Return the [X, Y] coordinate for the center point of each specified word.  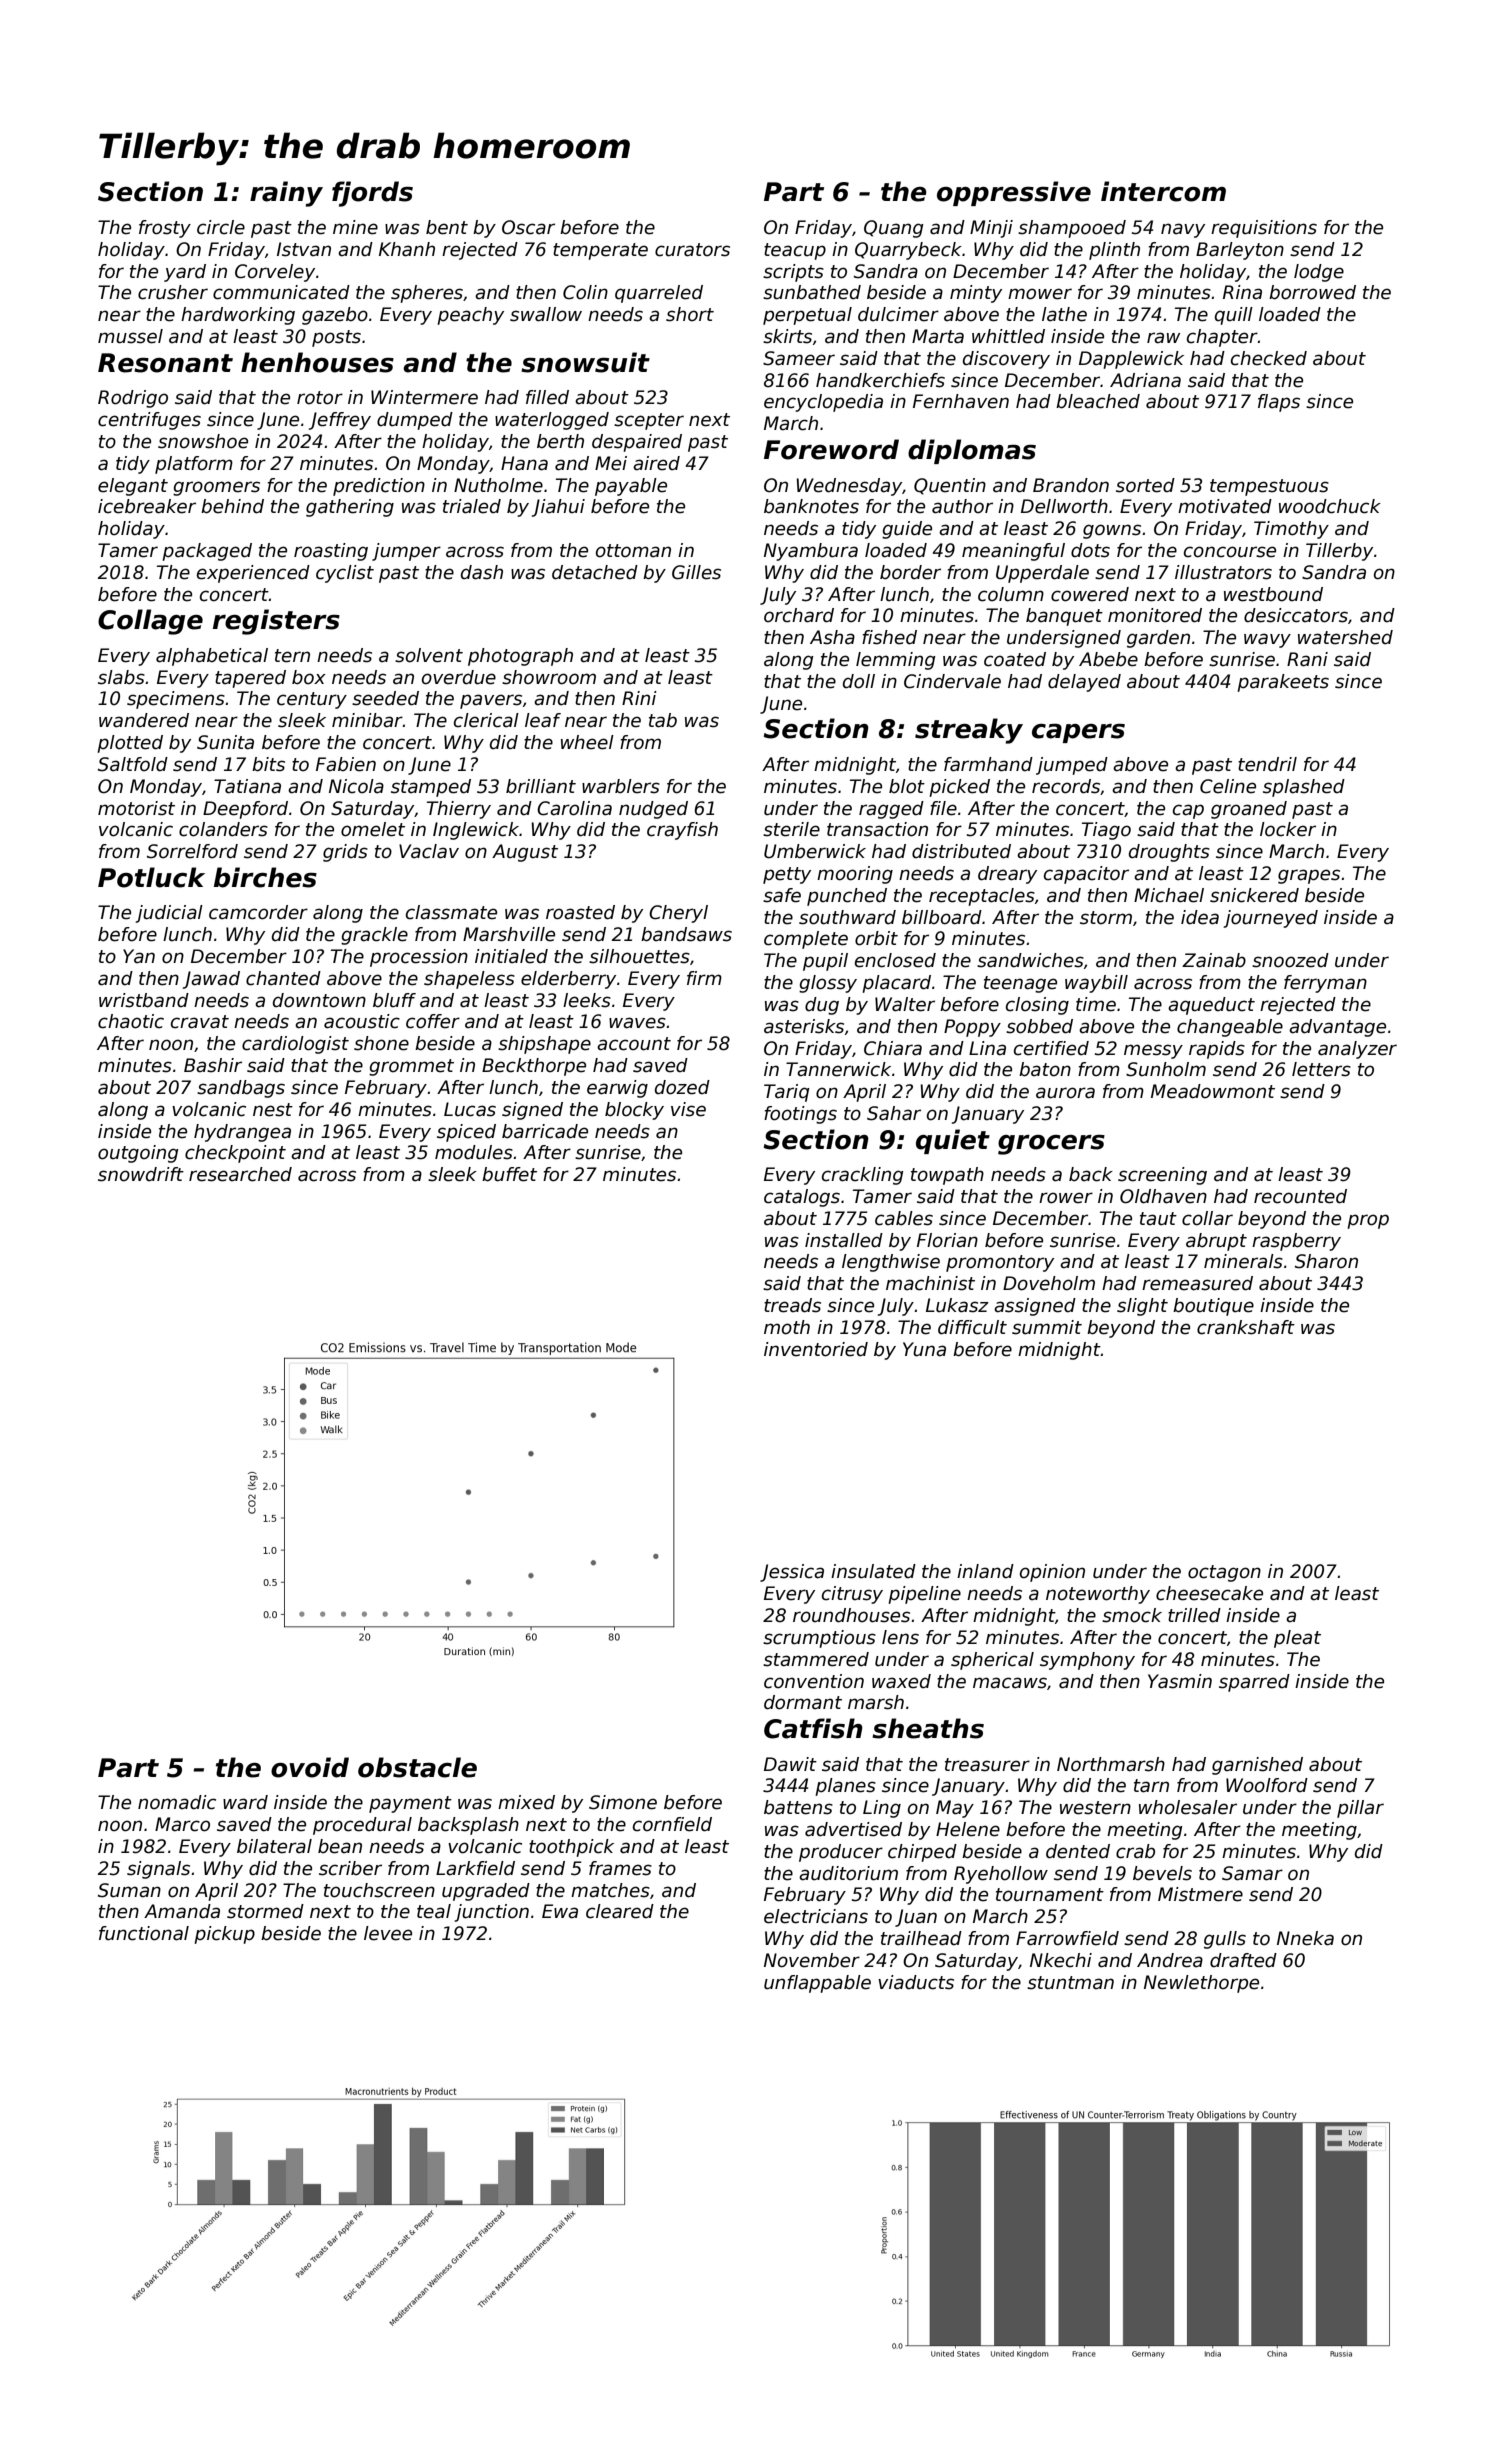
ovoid [310, 1767]
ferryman [1325, 984]
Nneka [1305, 1938]
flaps [1279, 403]
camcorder [258, 912]
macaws [1010, 1683]
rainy [286, 194]
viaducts [916, 1982]
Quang [894, 229]
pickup [224, 1935]
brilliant [541, 786]
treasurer [987, 1765]
